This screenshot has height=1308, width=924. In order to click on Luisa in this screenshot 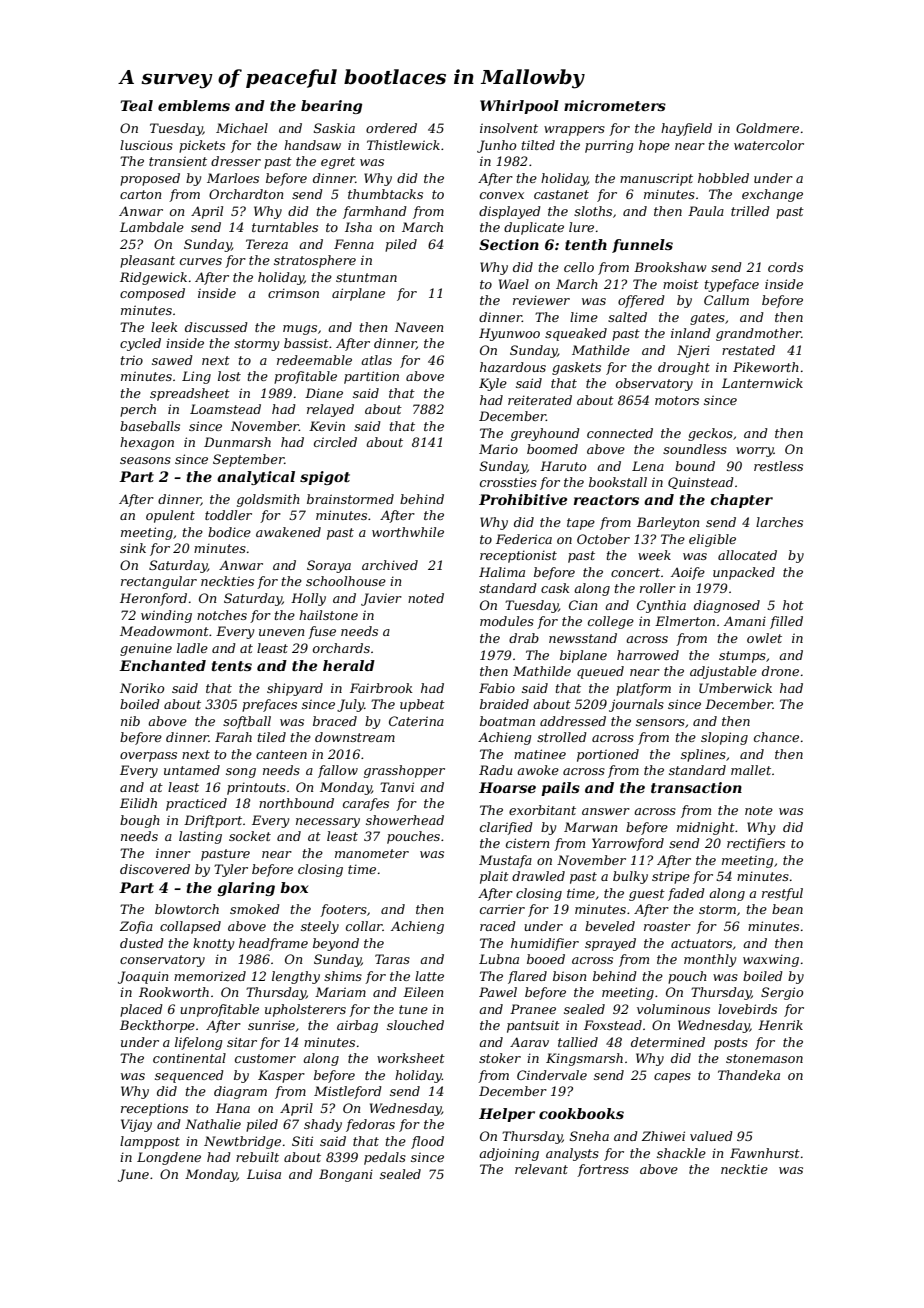, I will do `click(264, 1174)`.
